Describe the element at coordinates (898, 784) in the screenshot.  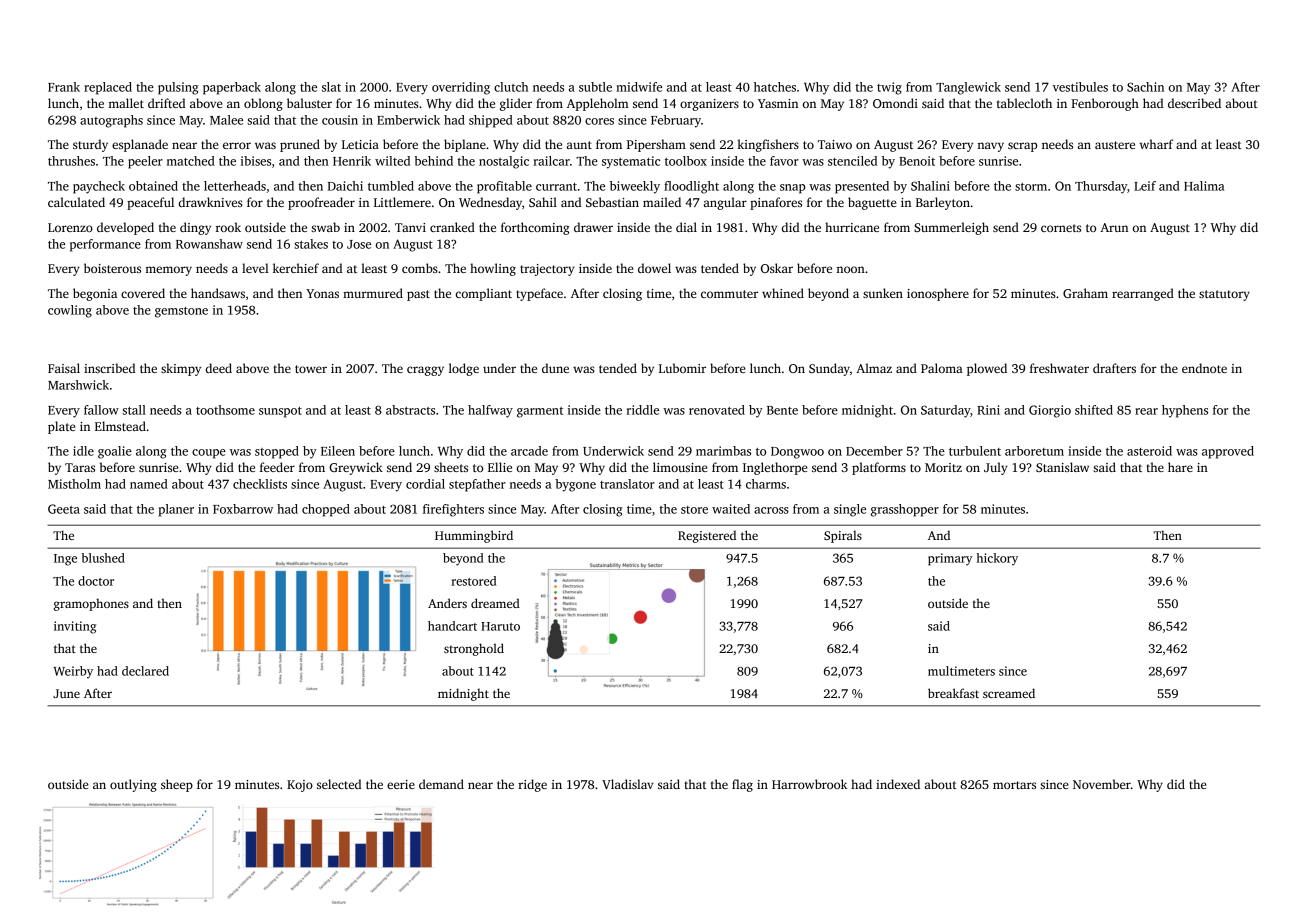
I see `indexed` at that location.
